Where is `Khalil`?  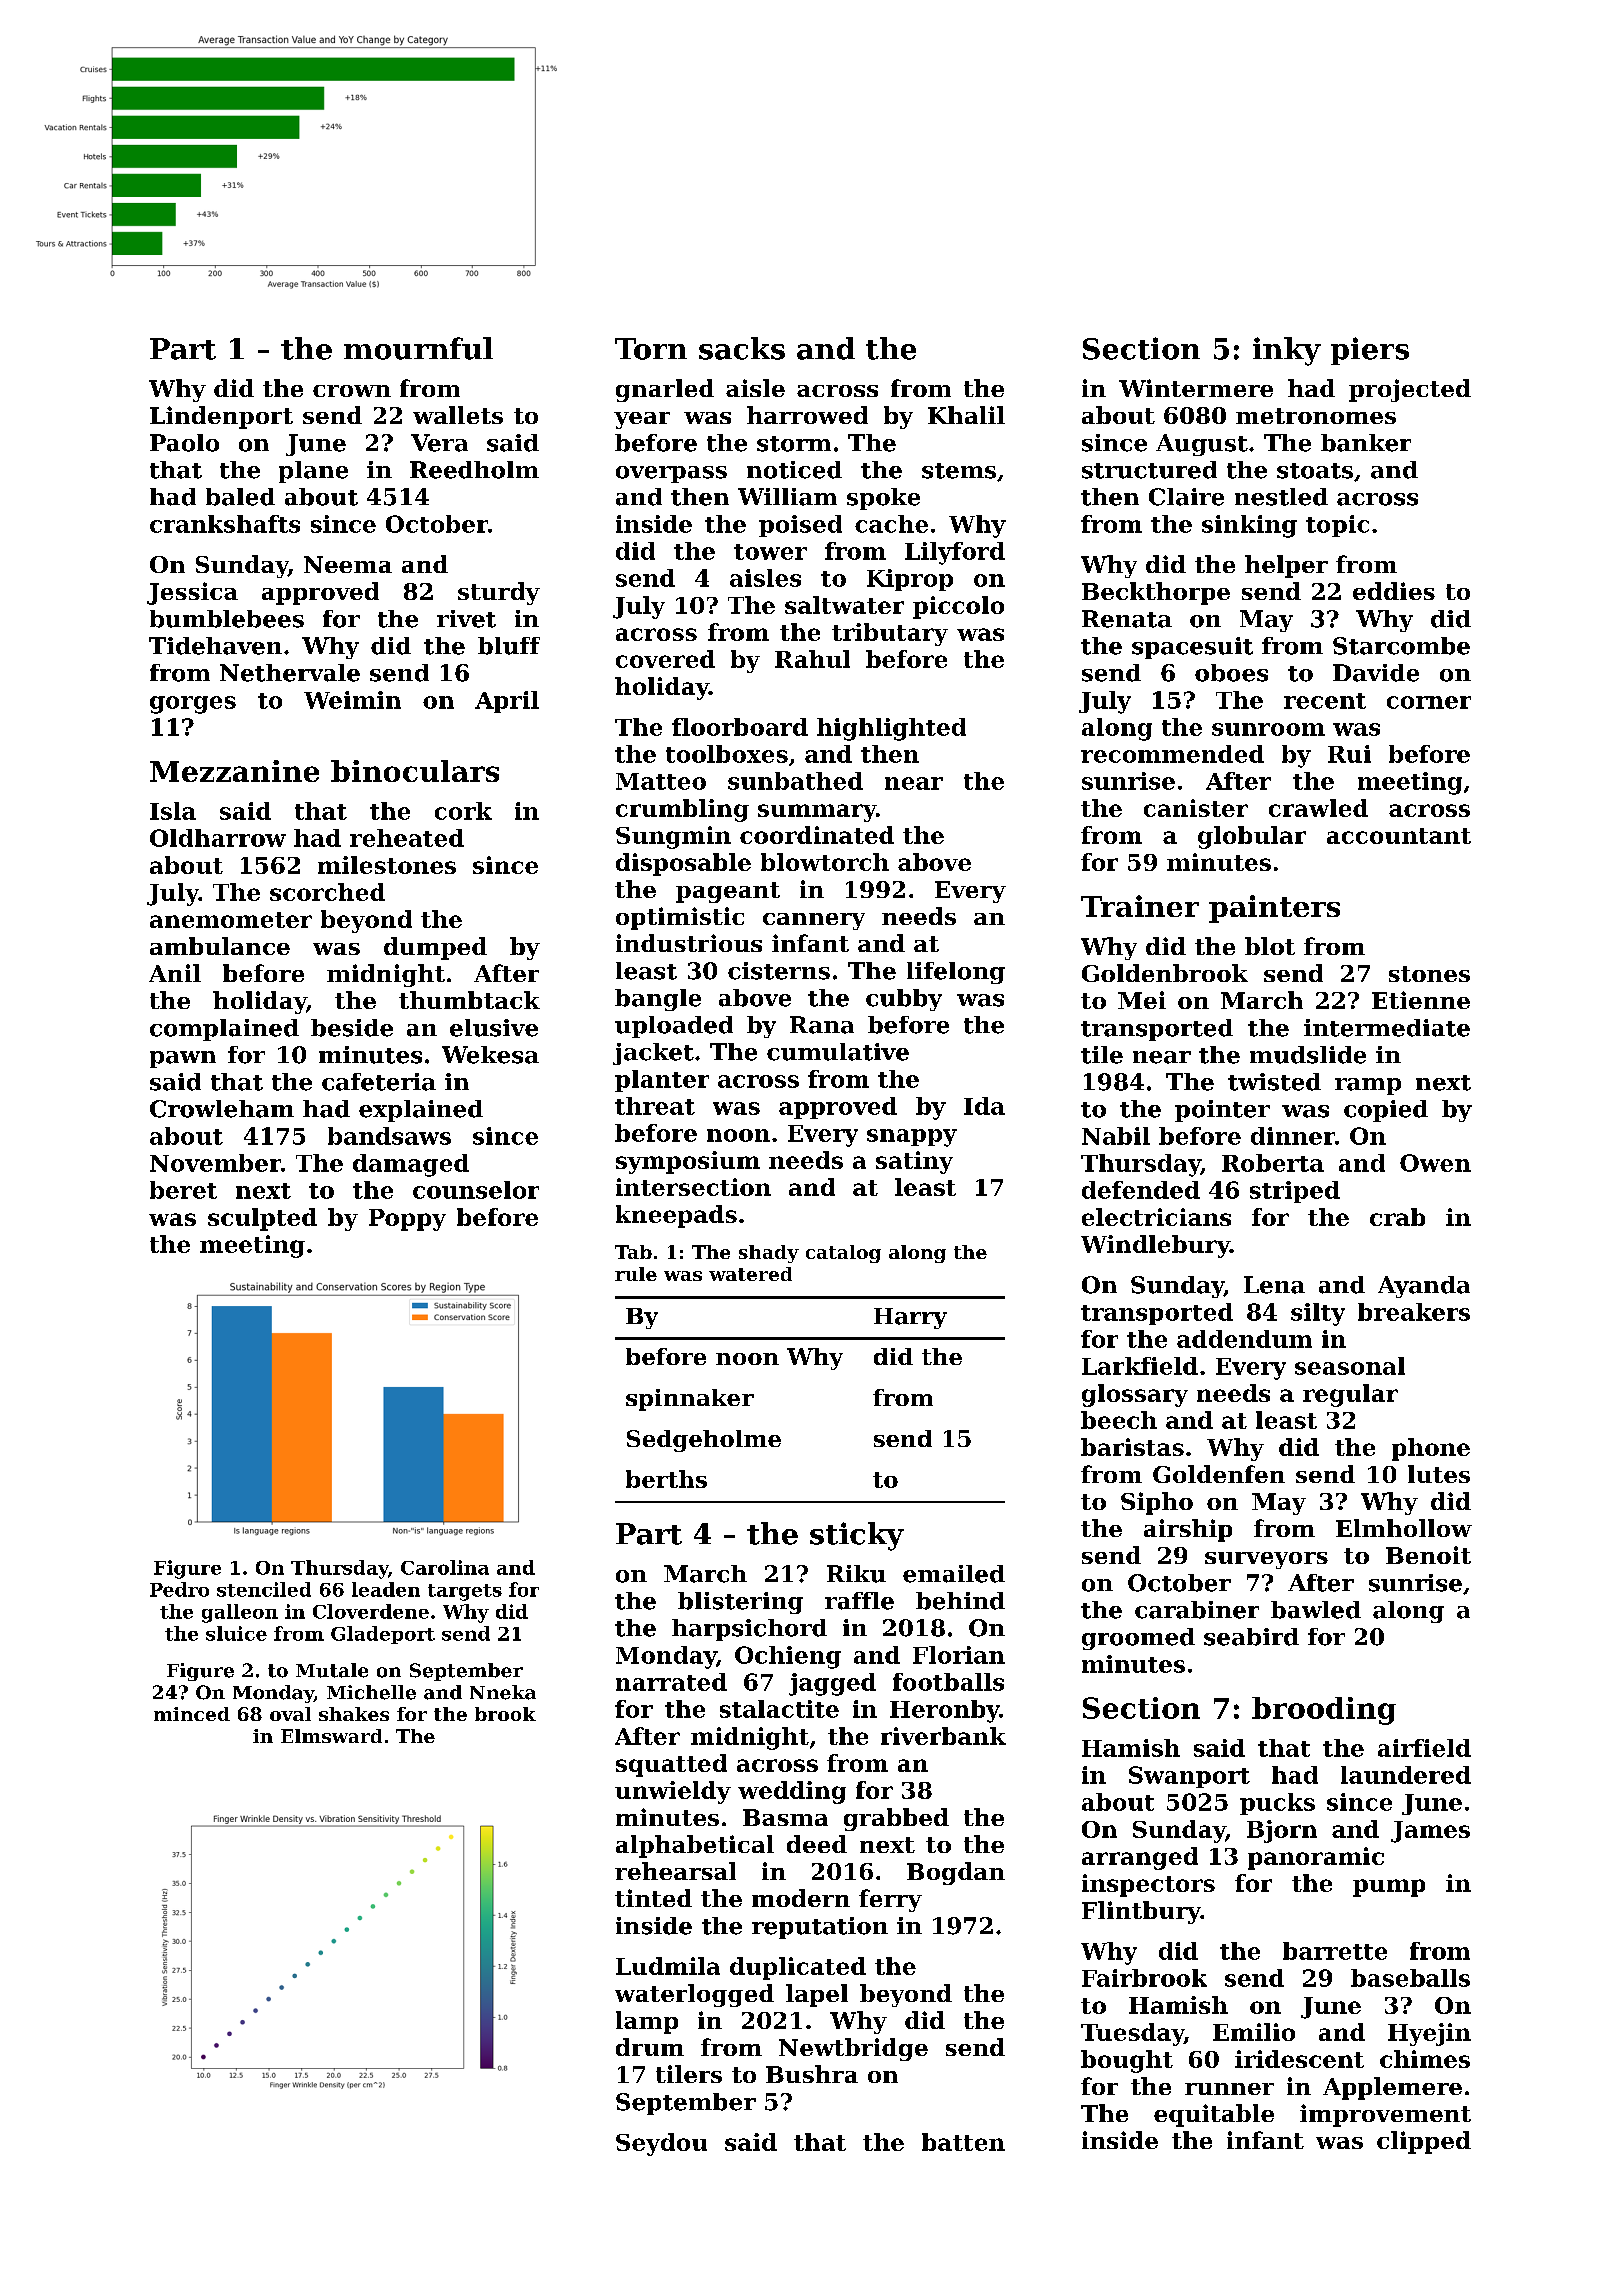 Khalil is located at coordinates (966, 415).
